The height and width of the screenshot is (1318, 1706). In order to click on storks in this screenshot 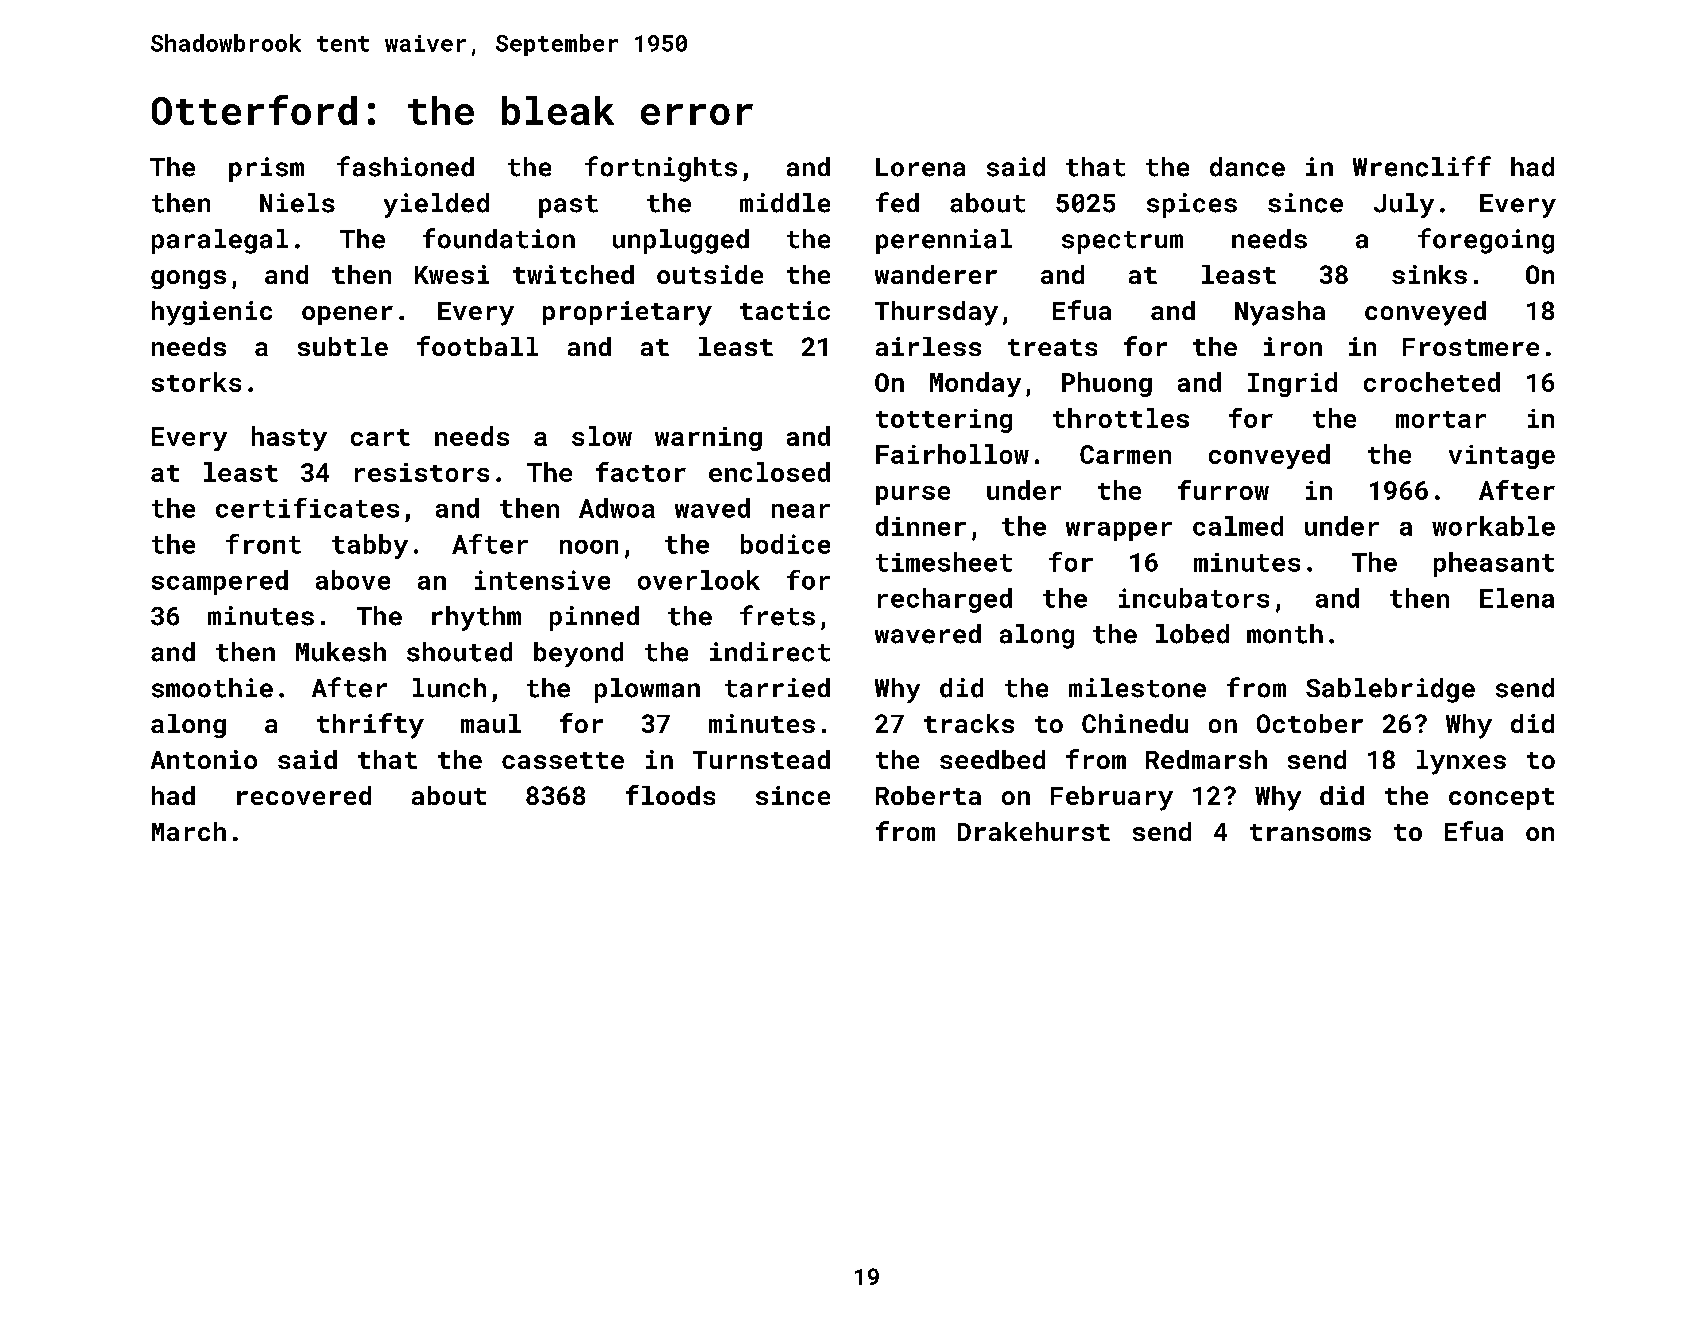, I will do `click(196, 382)`.
